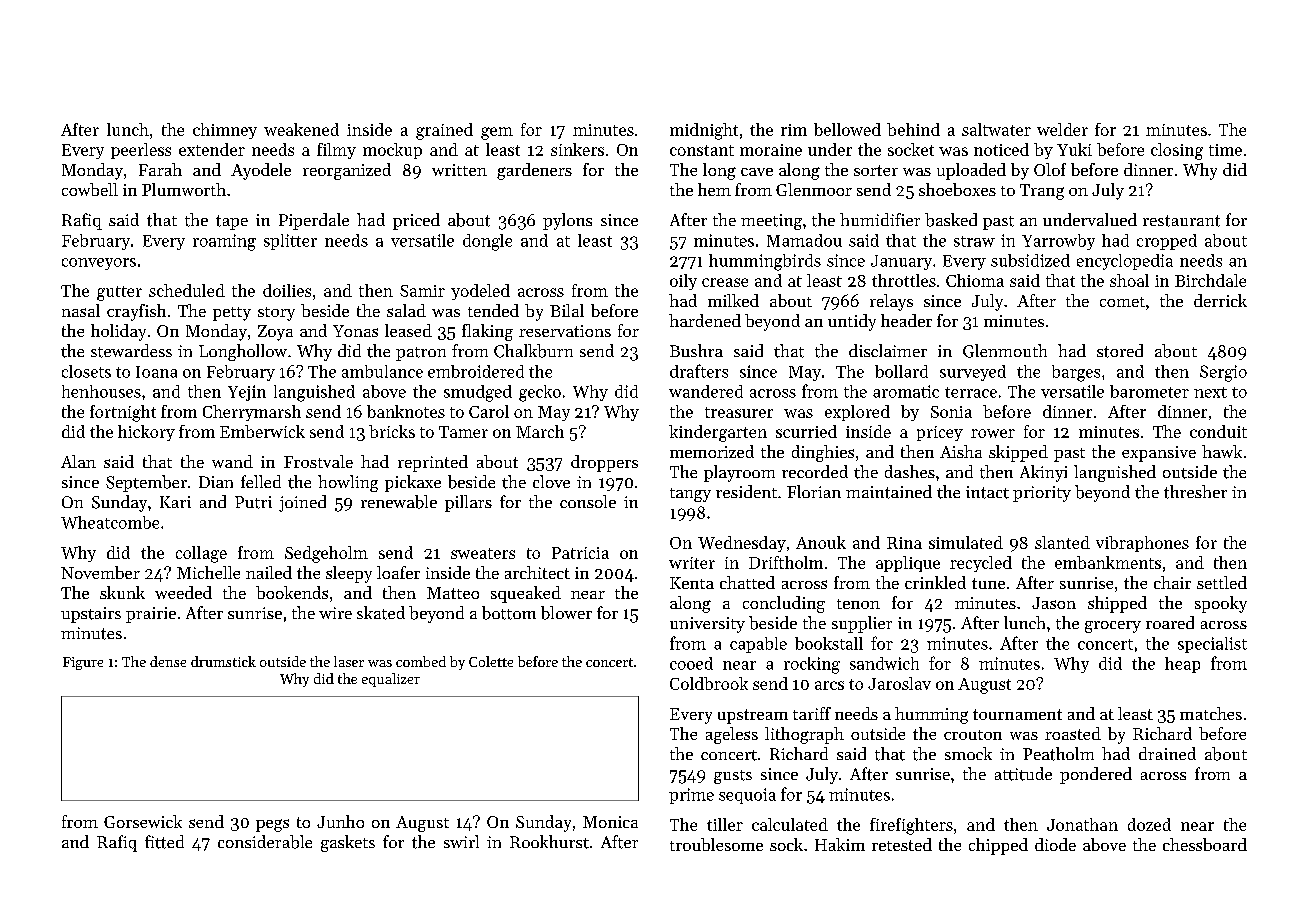 Image resolution: width=1308 pixels, height=924 pixels. Describe the element at coordinates (683, 282) in the image. I see `oily` at that location.
